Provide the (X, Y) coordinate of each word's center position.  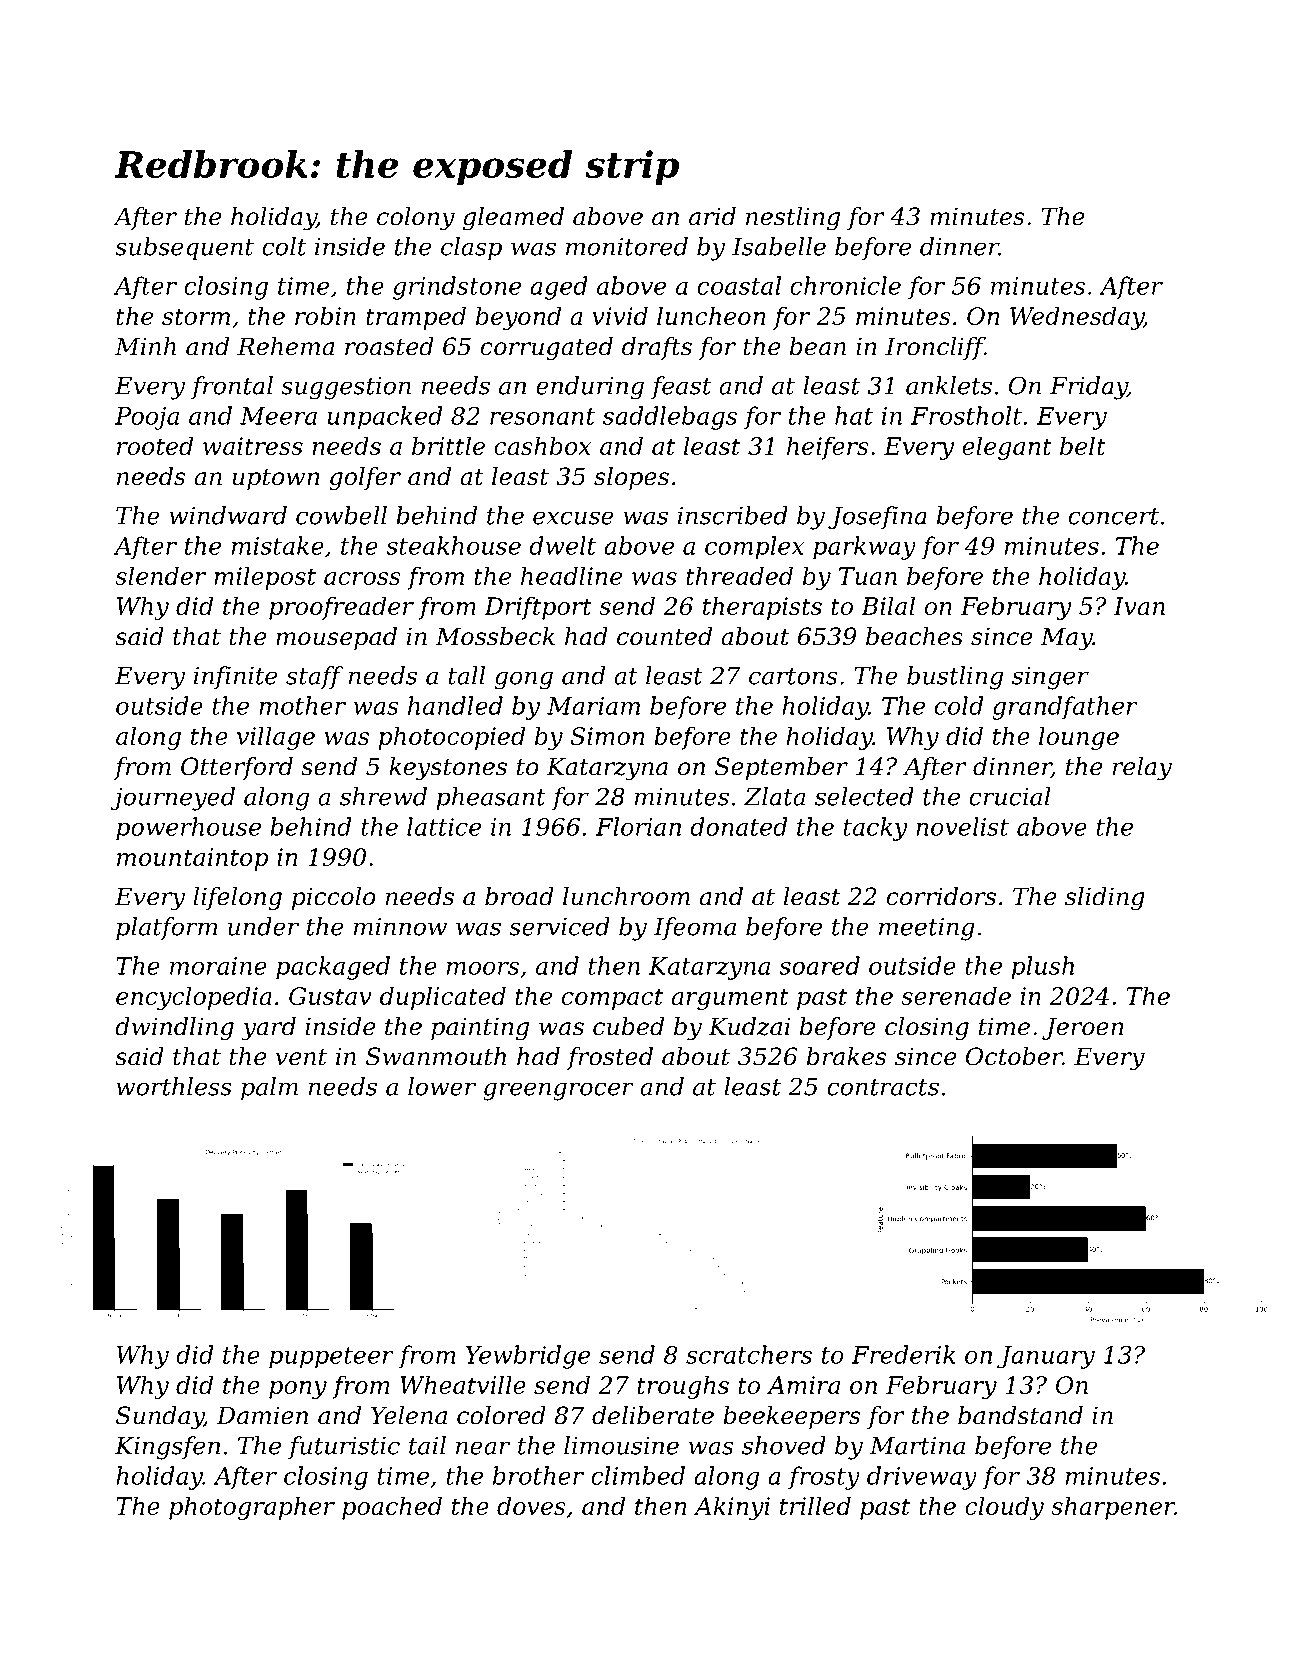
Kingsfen (167, 1448)
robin (325, 315)
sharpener (1113, 1508)
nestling (793, 219)
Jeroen (1083, 1028)
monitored (627, 246)
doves (531, 1505)
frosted (610, 1058)
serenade (956, 995)
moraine (218, 966)
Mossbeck (495, 636)
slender (160, 575)
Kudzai (749, 1026)
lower (442, 1086)
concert (1114, 516)
